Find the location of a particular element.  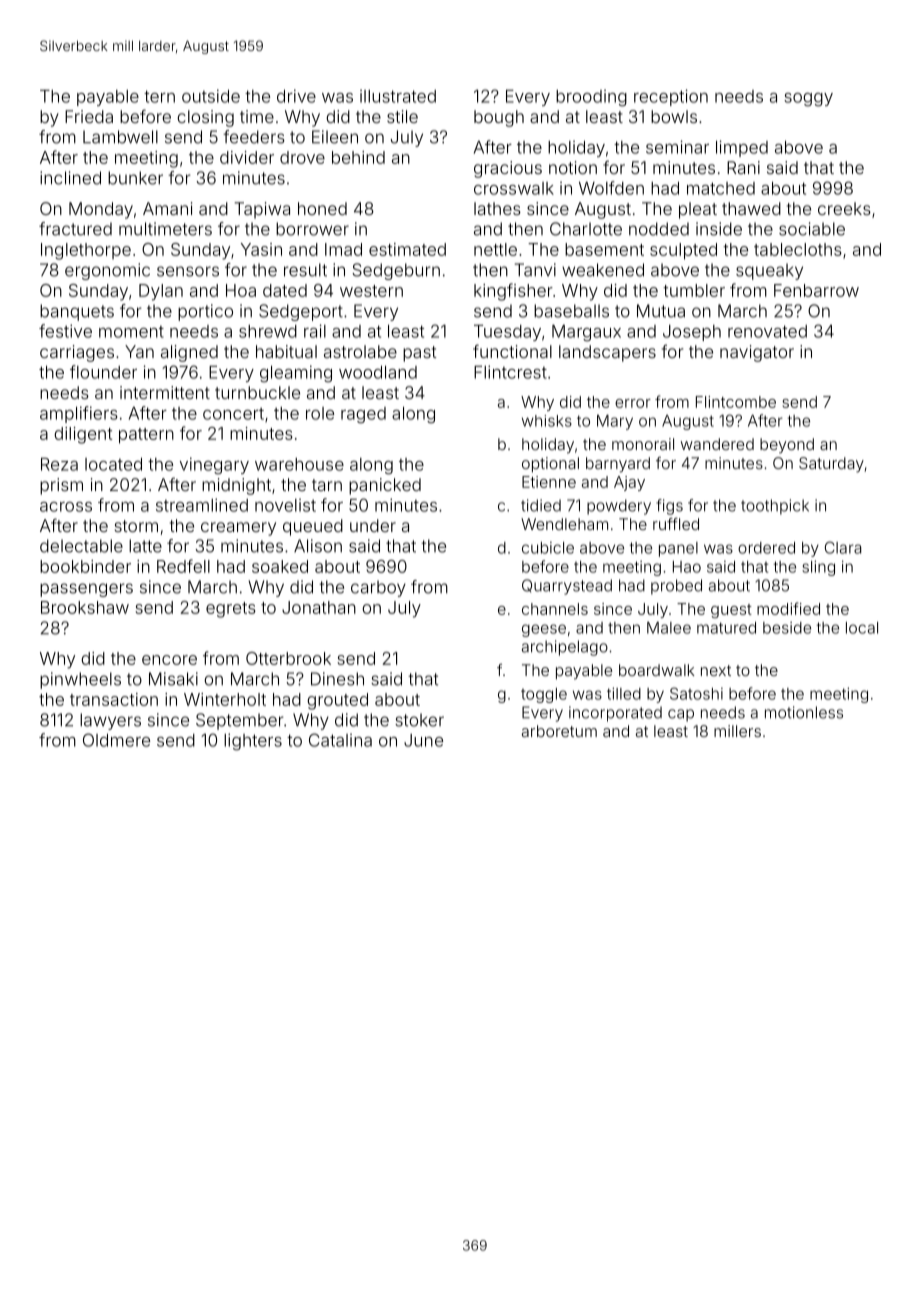

Brookshaw is located at coordinates (85, 607).
